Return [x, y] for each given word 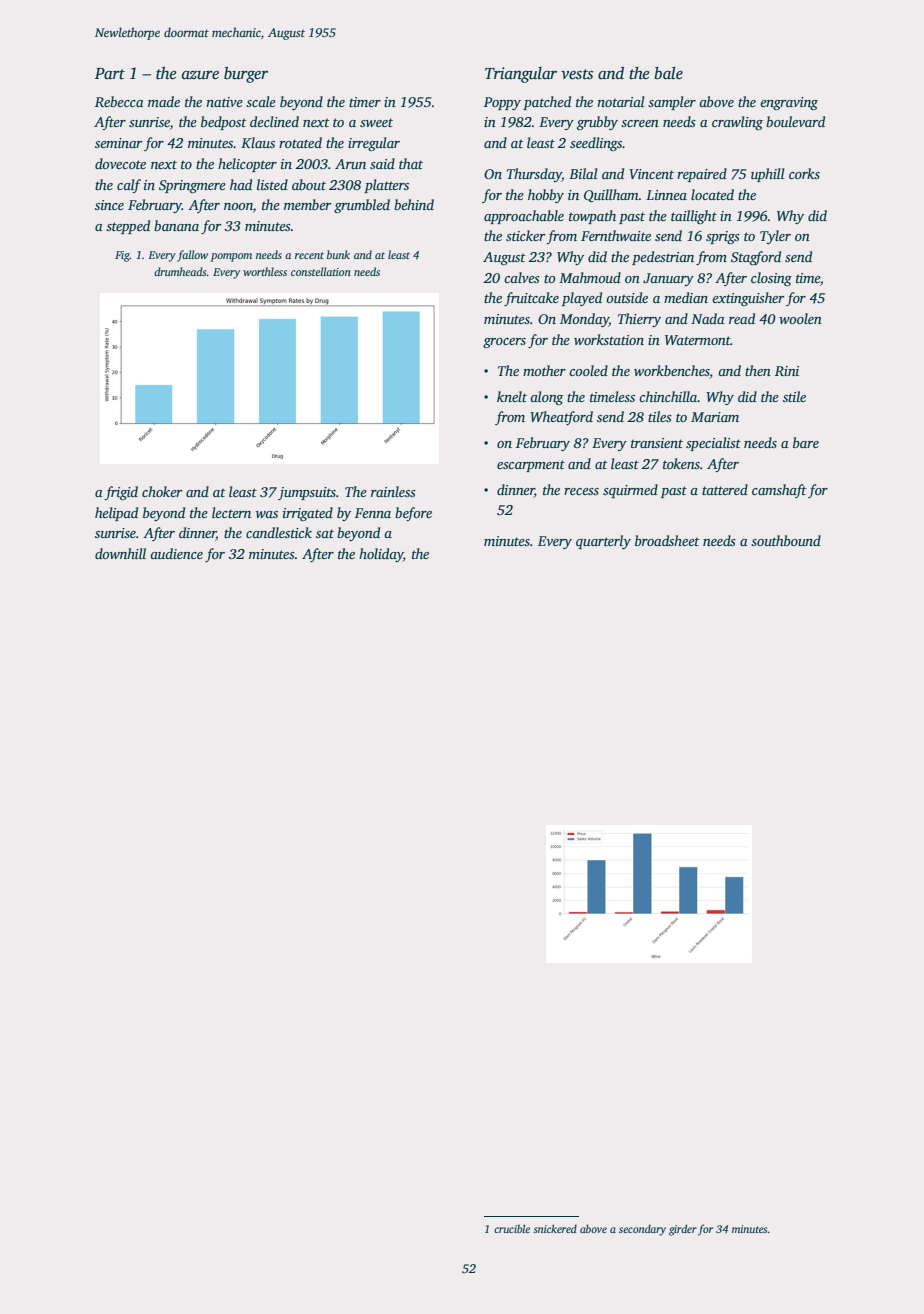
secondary [642, 1230]
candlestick [279, 532]
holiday [381, 555]
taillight [694, 217]
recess [581, 491]
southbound [786, 540]
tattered [725, 489]
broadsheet [667, 540]
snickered [555, 1228]
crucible [512, 1228]
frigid [121, 493]
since [109, 205]
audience [176, 553]
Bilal [583, 173]
